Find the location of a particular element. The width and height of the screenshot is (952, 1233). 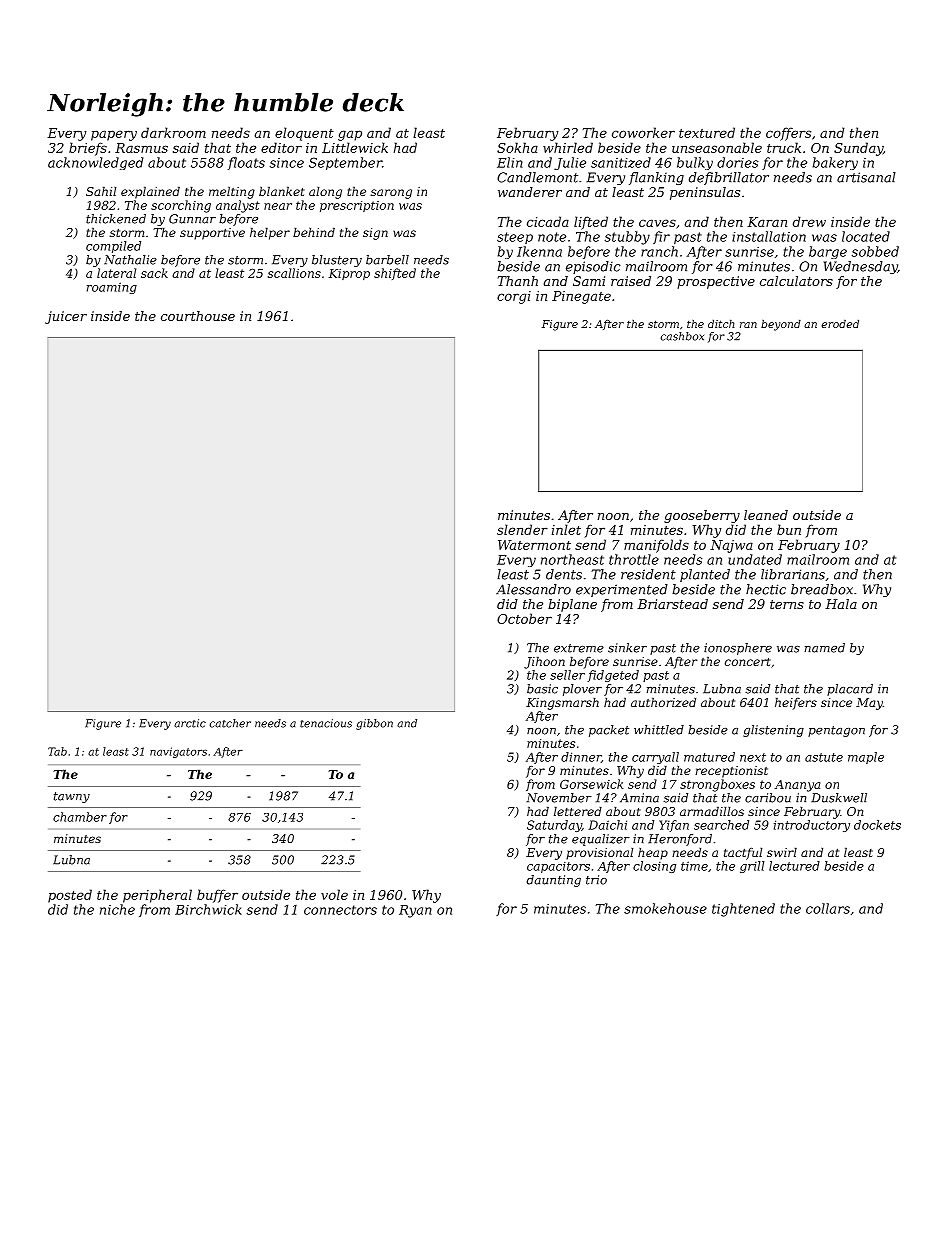

Karan is located at coordinates (767, 222).
